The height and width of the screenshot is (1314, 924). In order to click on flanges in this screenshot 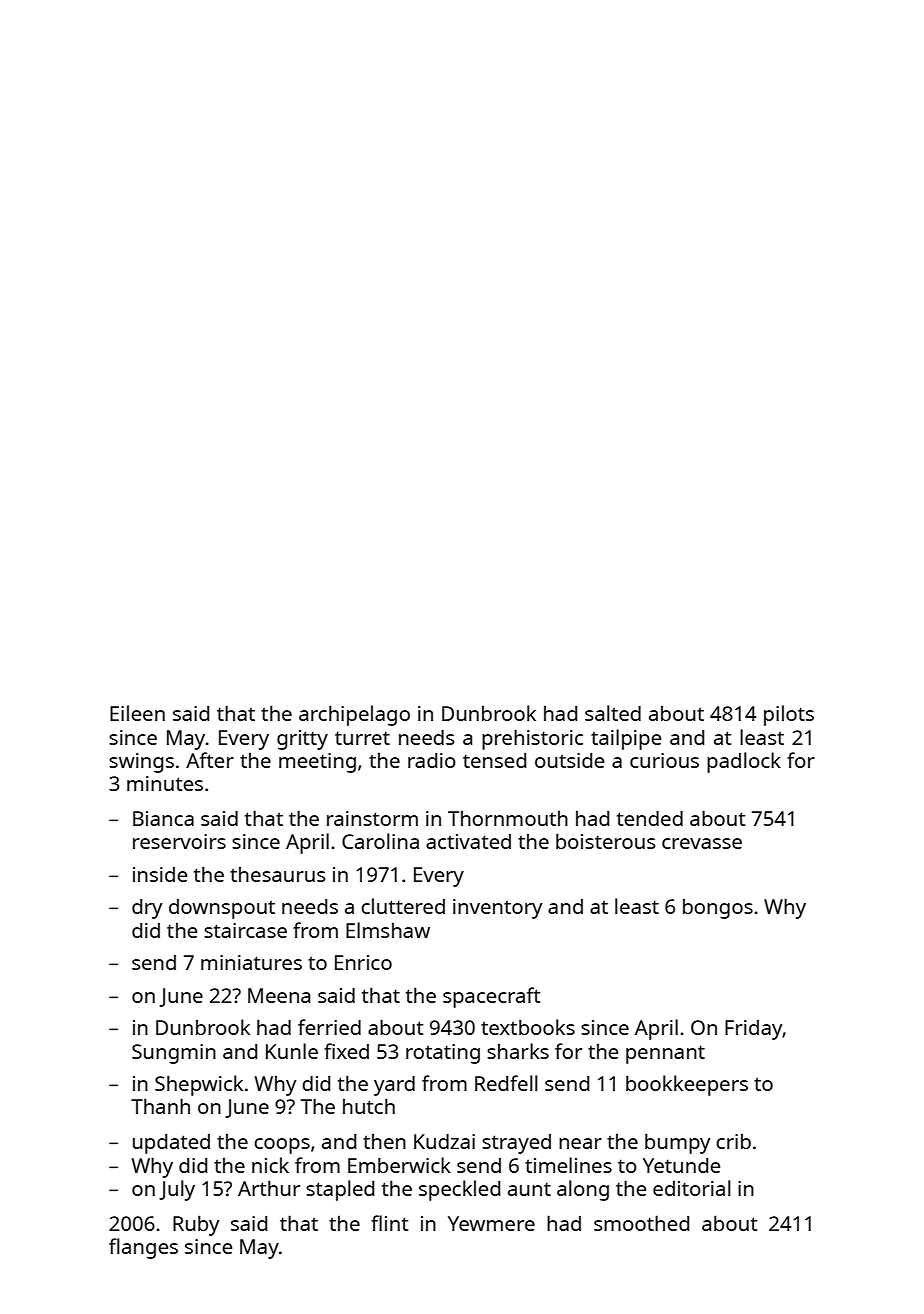, I will do `click(143, 1248)`.
